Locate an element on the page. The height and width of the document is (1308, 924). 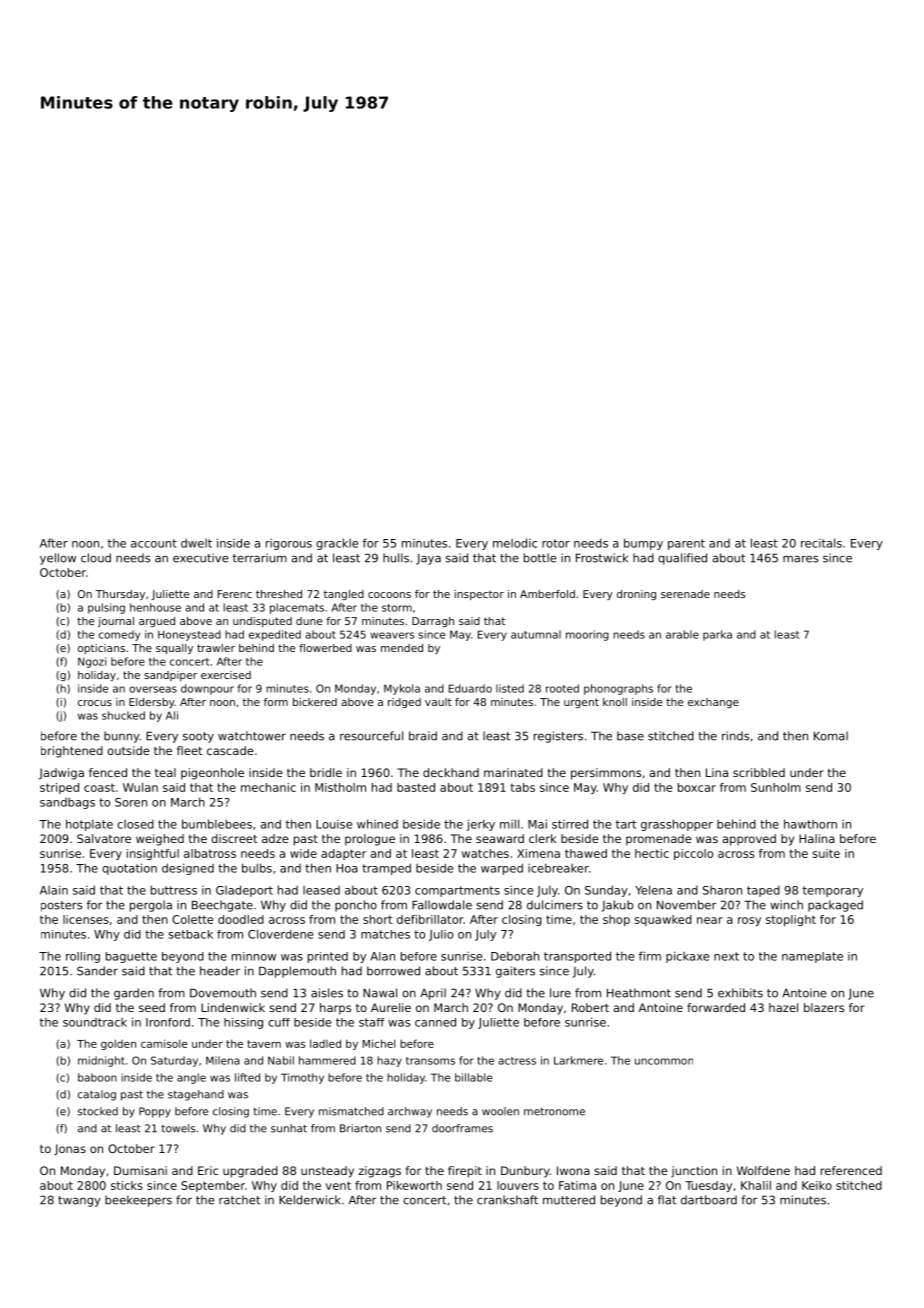
dartboard is located at coordinates (709, 1200).
